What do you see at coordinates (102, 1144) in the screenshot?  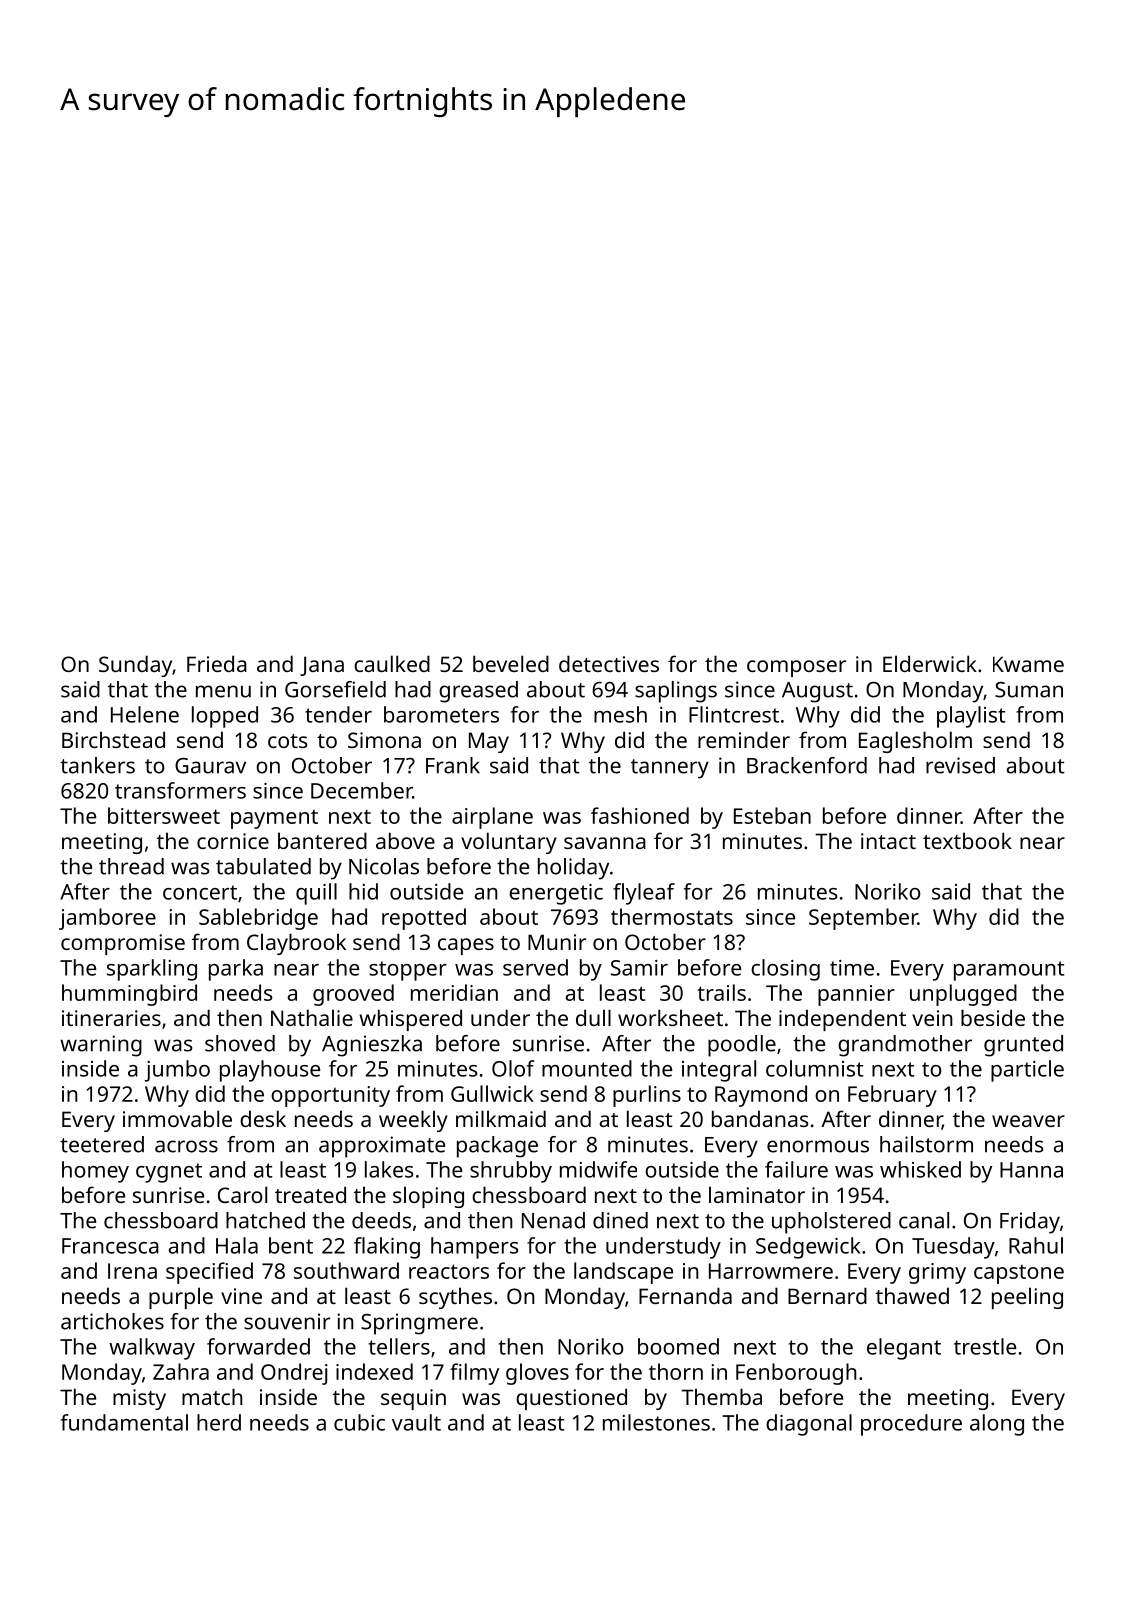 I see `teetered` at bounding box center [102, 1144].
